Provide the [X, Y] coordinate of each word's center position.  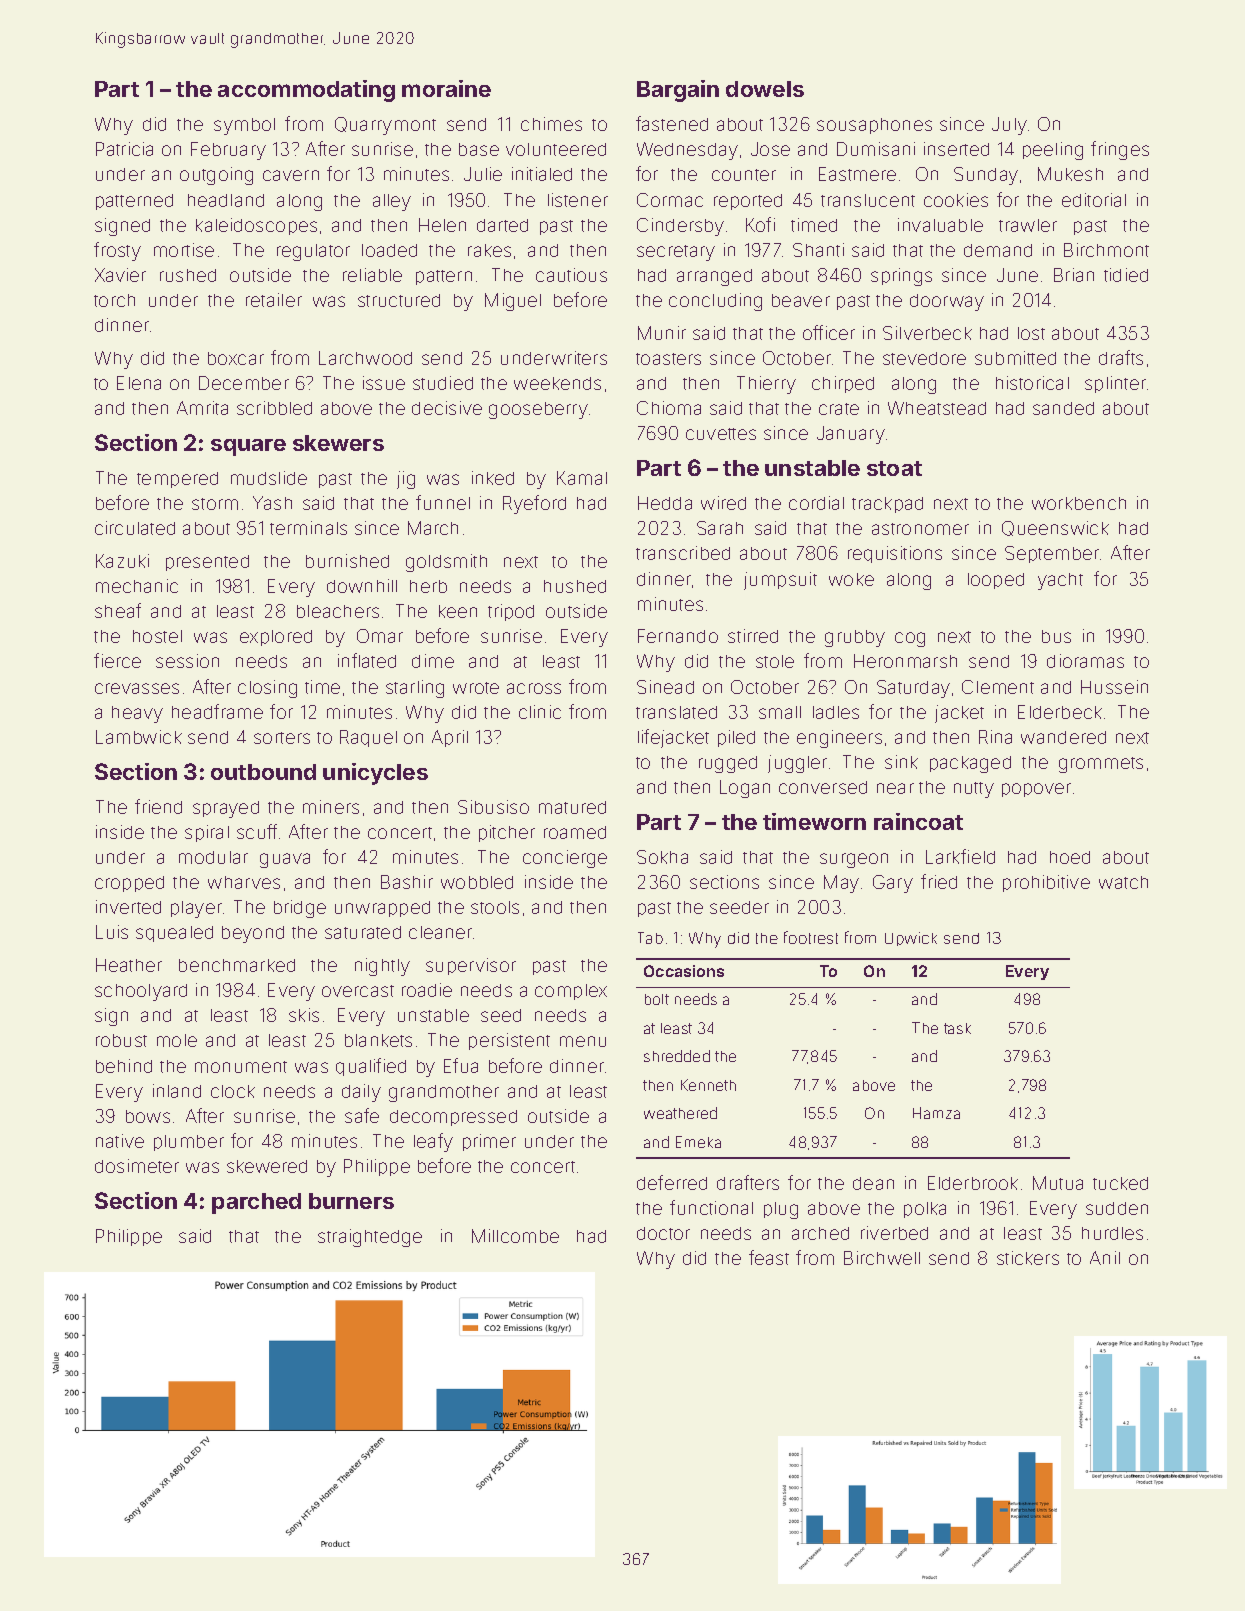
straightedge [370, 1238]
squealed [174, 934]
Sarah [720, 528]
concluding [715, 302]
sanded [1063, 408]
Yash [272, 503]
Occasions [684, 971]
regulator [313, 252]
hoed [1070, 857]
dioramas [1085, 661]
